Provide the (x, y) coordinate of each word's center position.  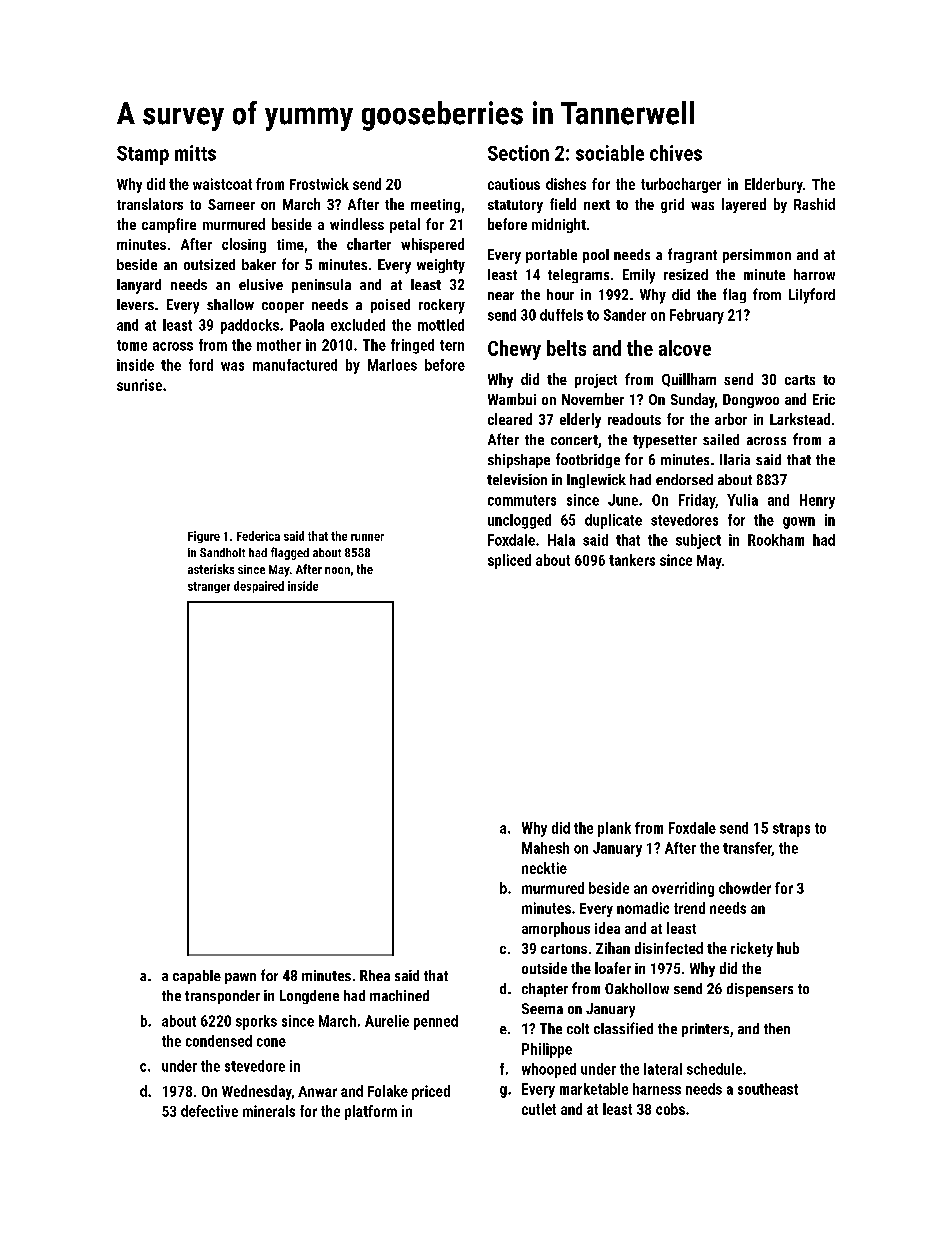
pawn (240, 978)
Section (518, 153)
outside (544, 968)
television (517, 479)
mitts (195, 153)
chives (676, 153)
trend (689, 908)
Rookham (776, 540)
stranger (209, 587)
